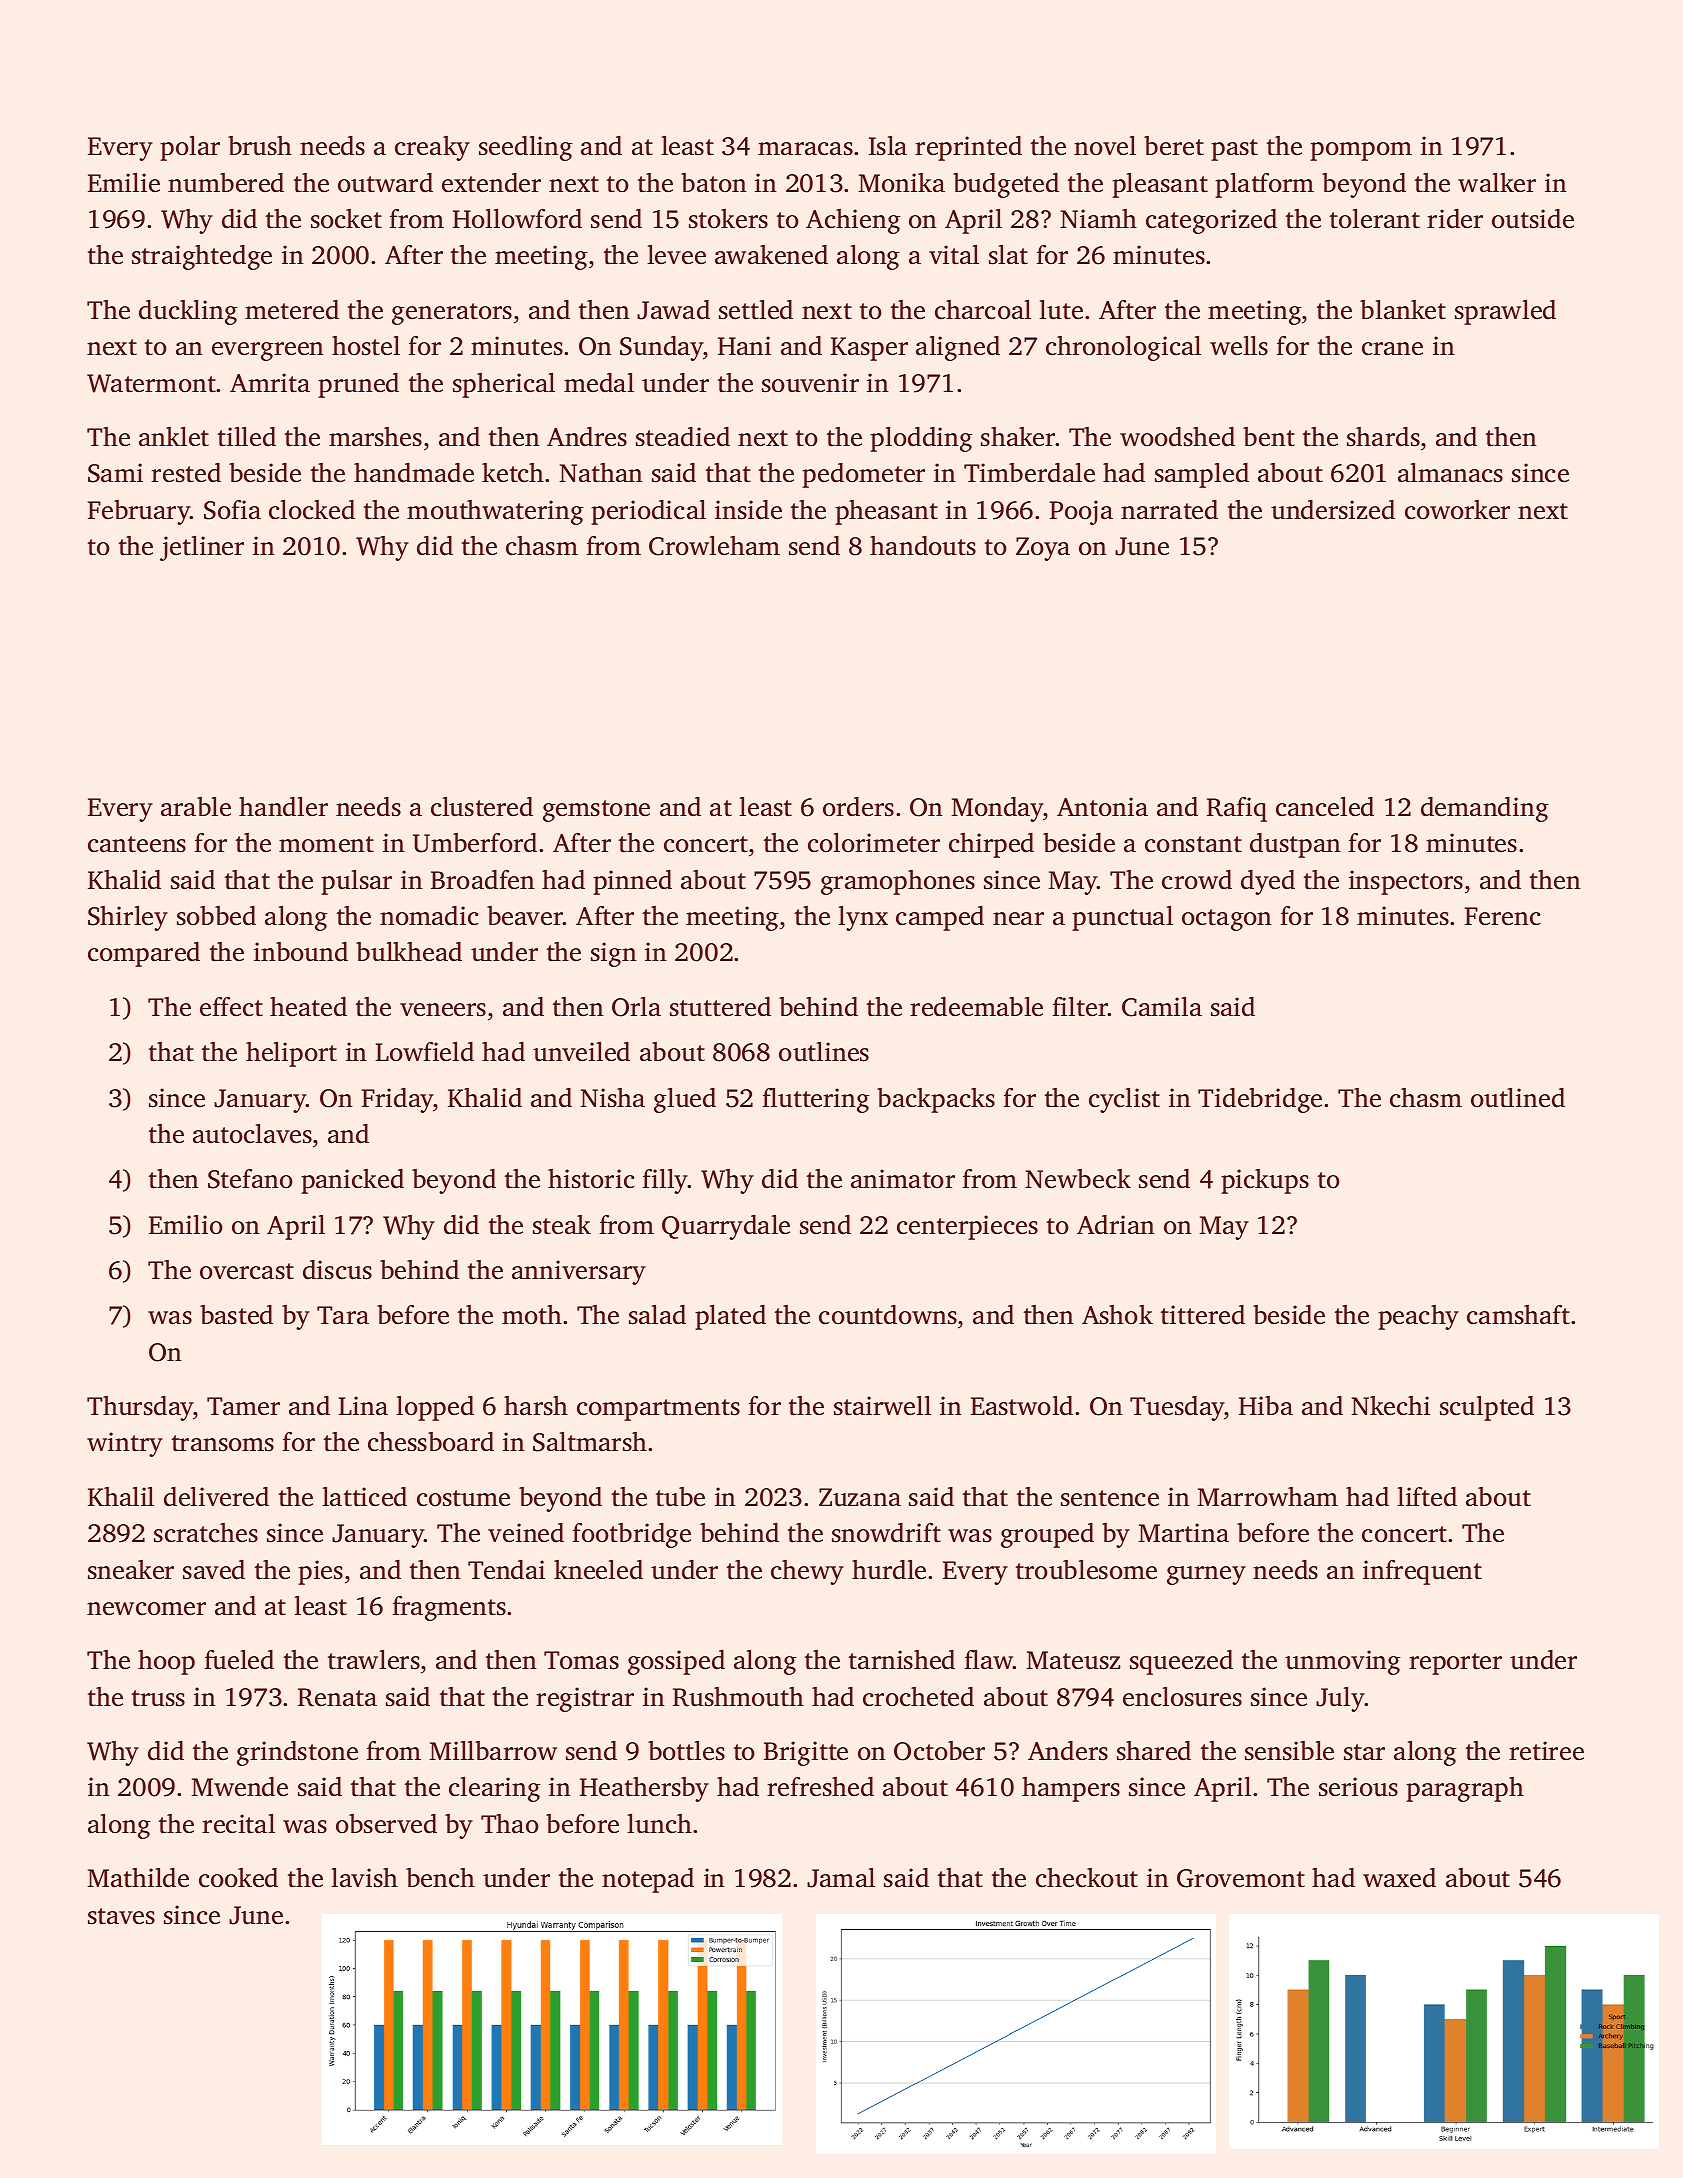 This image has width=1683, height=2178. I want to click on arable, so click(196, 806).
